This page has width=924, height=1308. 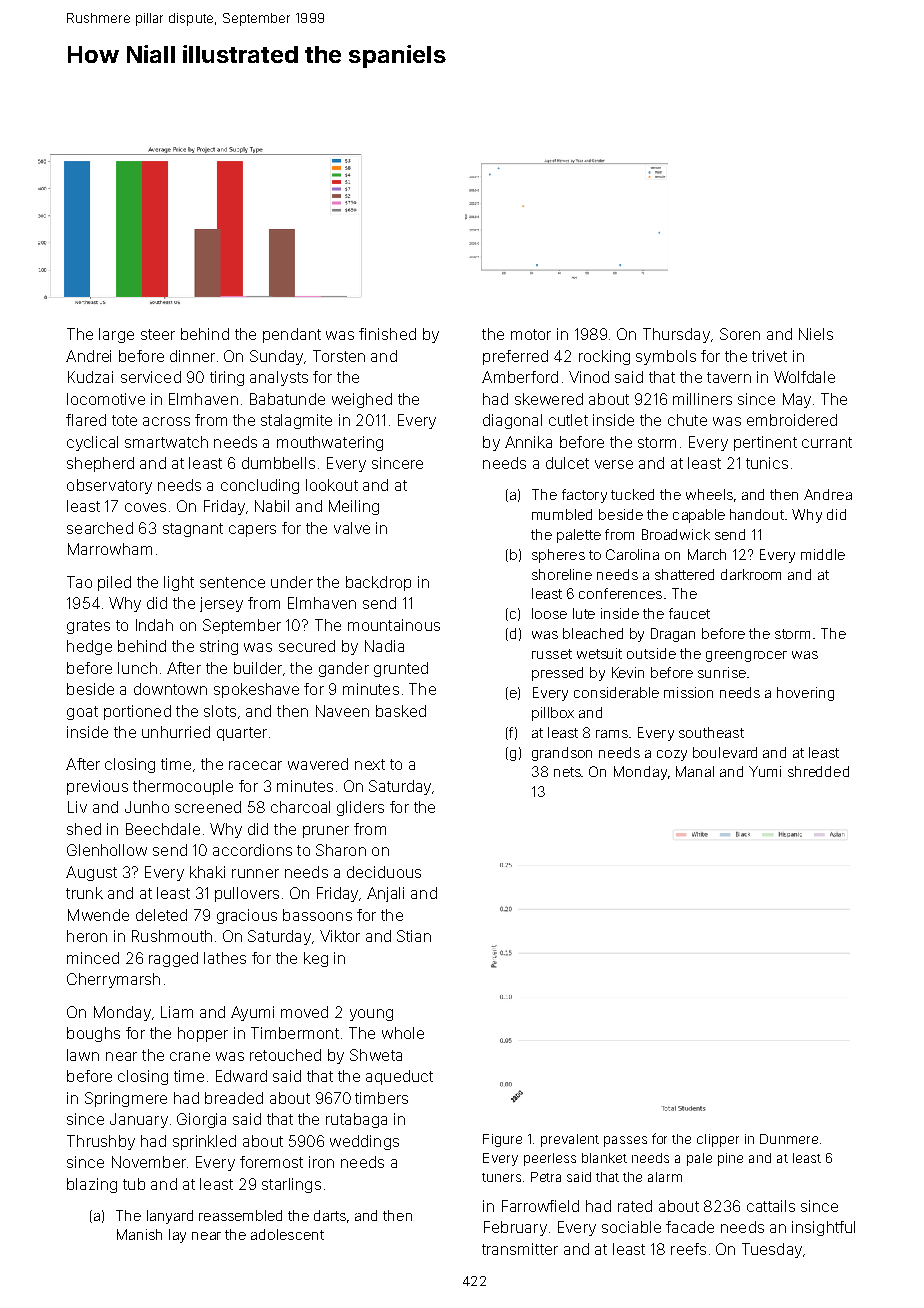 What do you see at coordinates (718, 1140) in the page?
I see `clipper` at bounding box center [718, 1140].
